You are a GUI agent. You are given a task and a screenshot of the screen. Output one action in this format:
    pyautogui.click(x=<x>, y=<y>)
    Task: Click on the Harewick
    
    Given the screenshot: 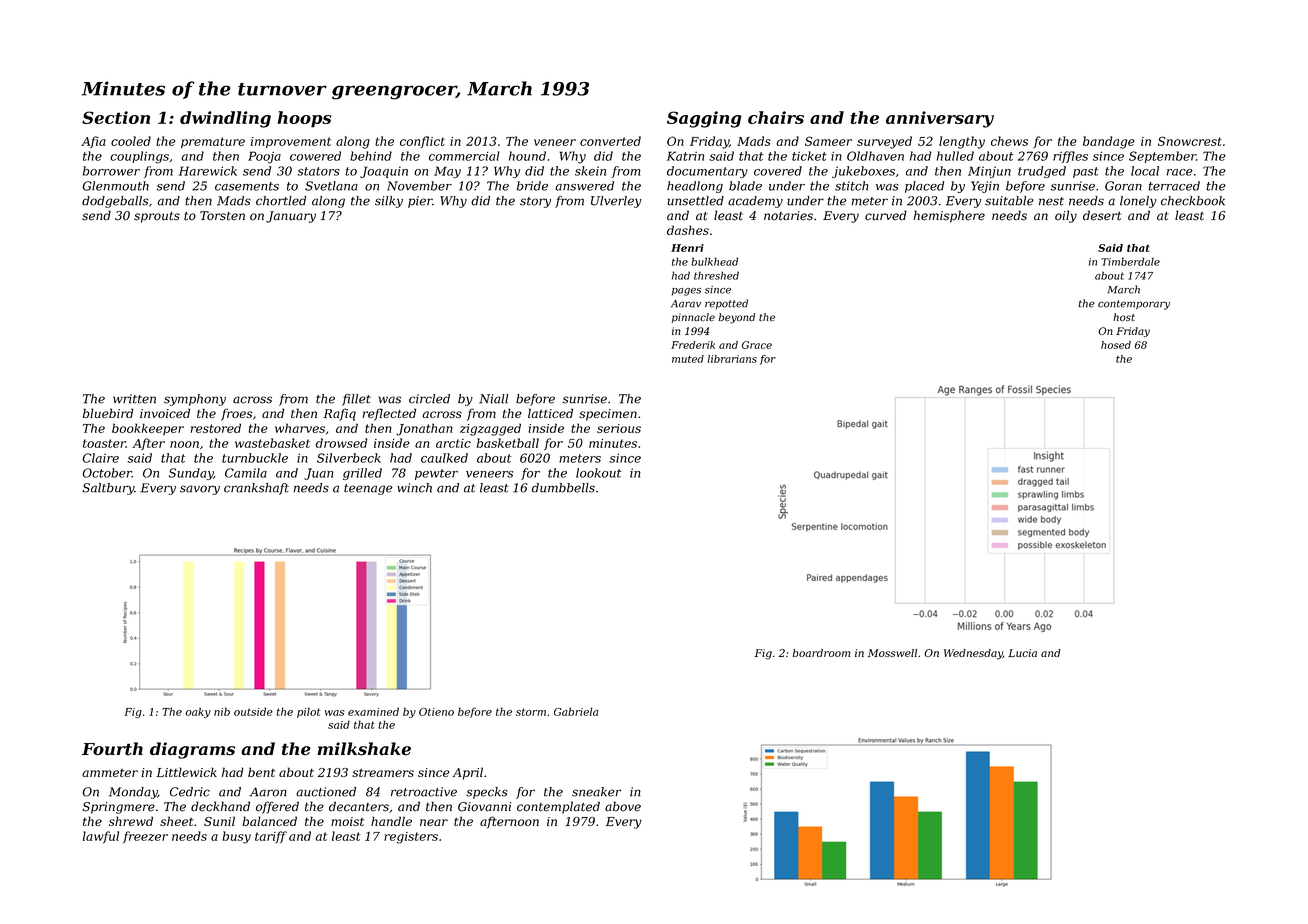 What is the action you would take?
    pyautogui.click(x=208, y=171)
